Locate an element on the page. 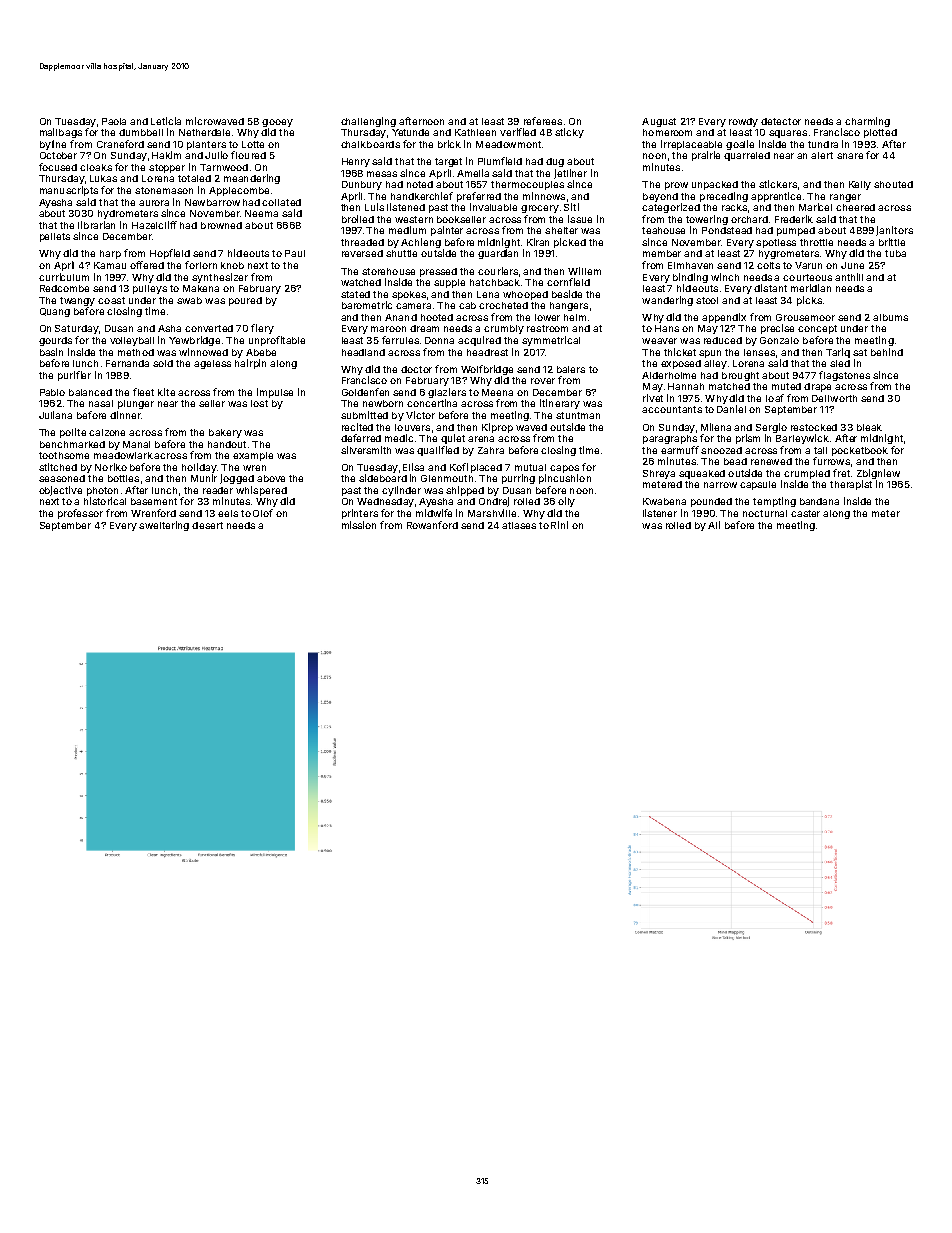  purifier is located at coordinates (74, 376).
